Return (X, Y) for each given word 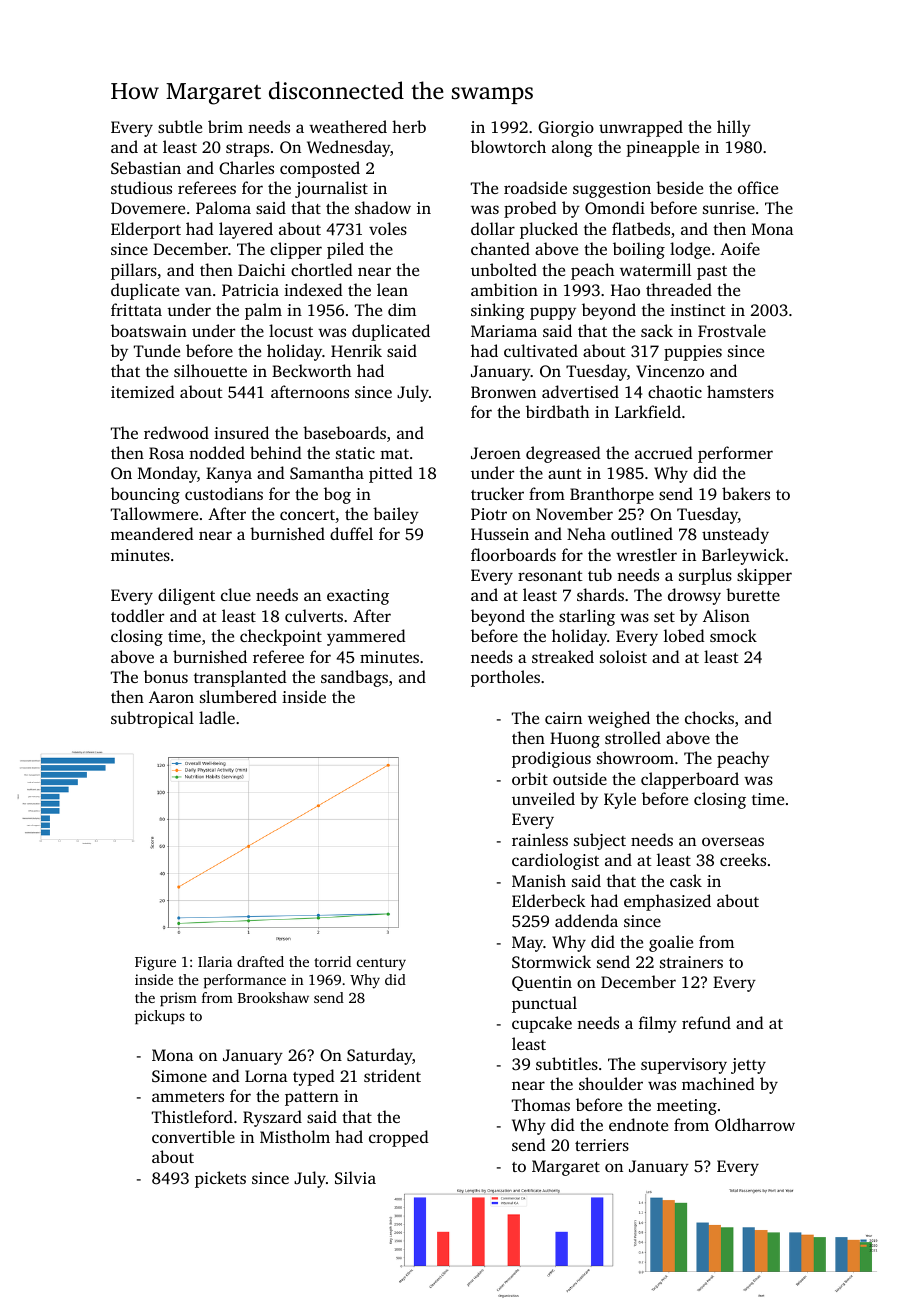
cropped (399, 1138)
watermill (655, 269)
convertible (193, 1136)
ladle (217, 717)
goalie (671, 943)
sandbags (354, 678)
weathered (348, 126)
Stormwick (551, 962)
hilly (734, 128)
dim (402, 309)
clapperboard (690, 780)
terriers (602, 1145)
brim (225, 126)
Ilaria (215, 961)
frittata (136, 309)
